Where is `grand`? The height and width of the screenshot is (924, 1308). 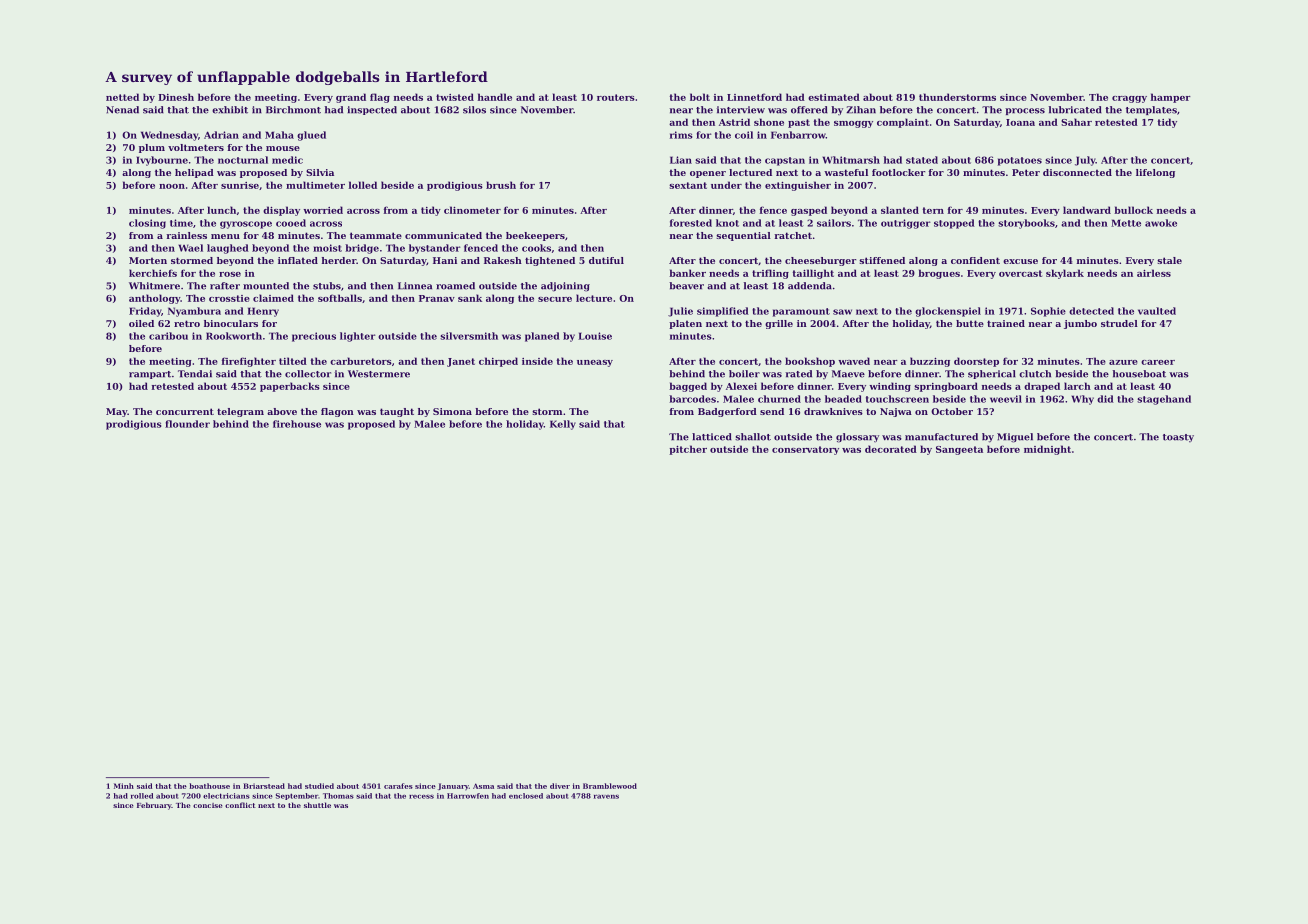 grand is located at coordinates (351, 98).
